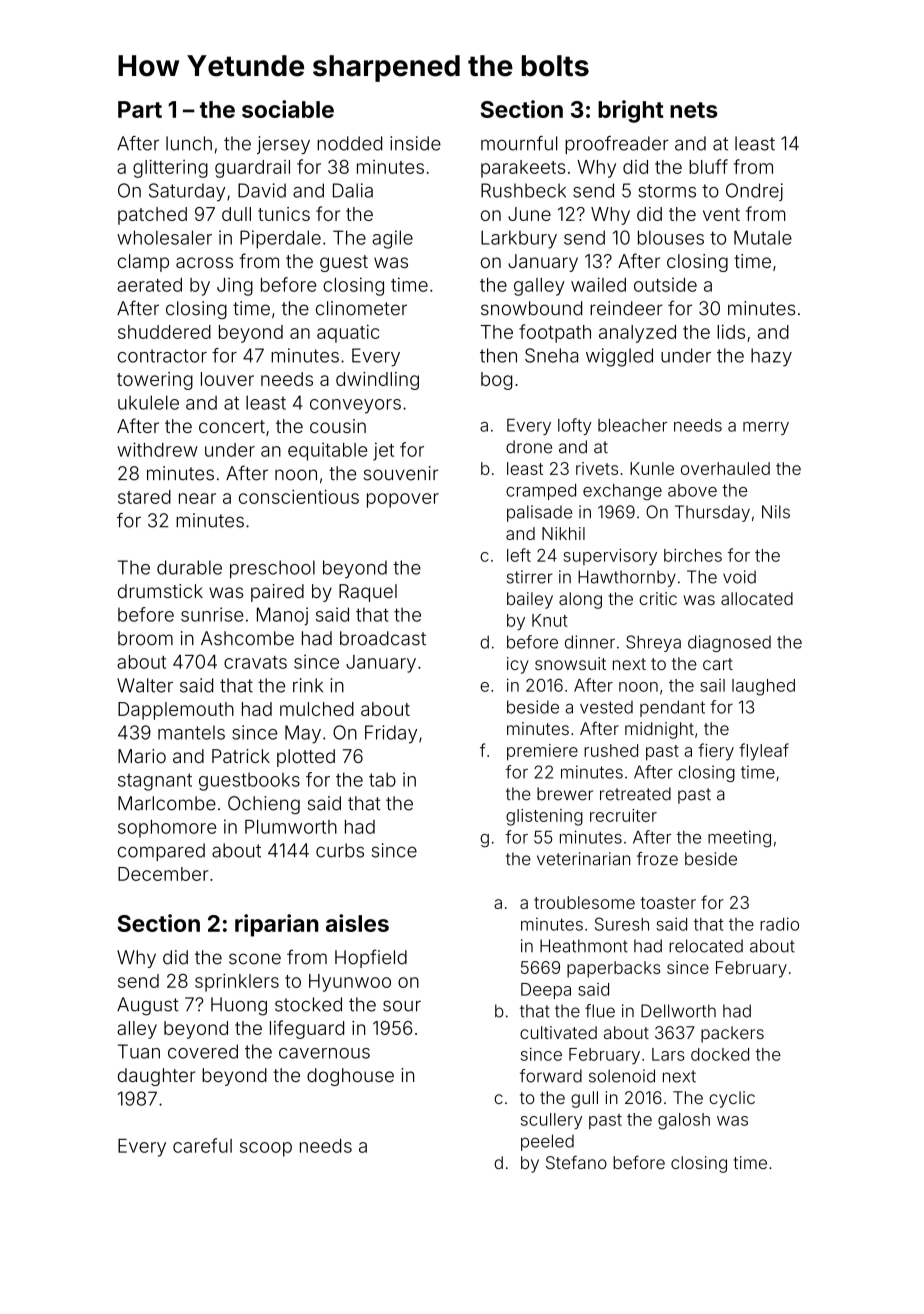  I want to click on bright, so click(631, 111).
